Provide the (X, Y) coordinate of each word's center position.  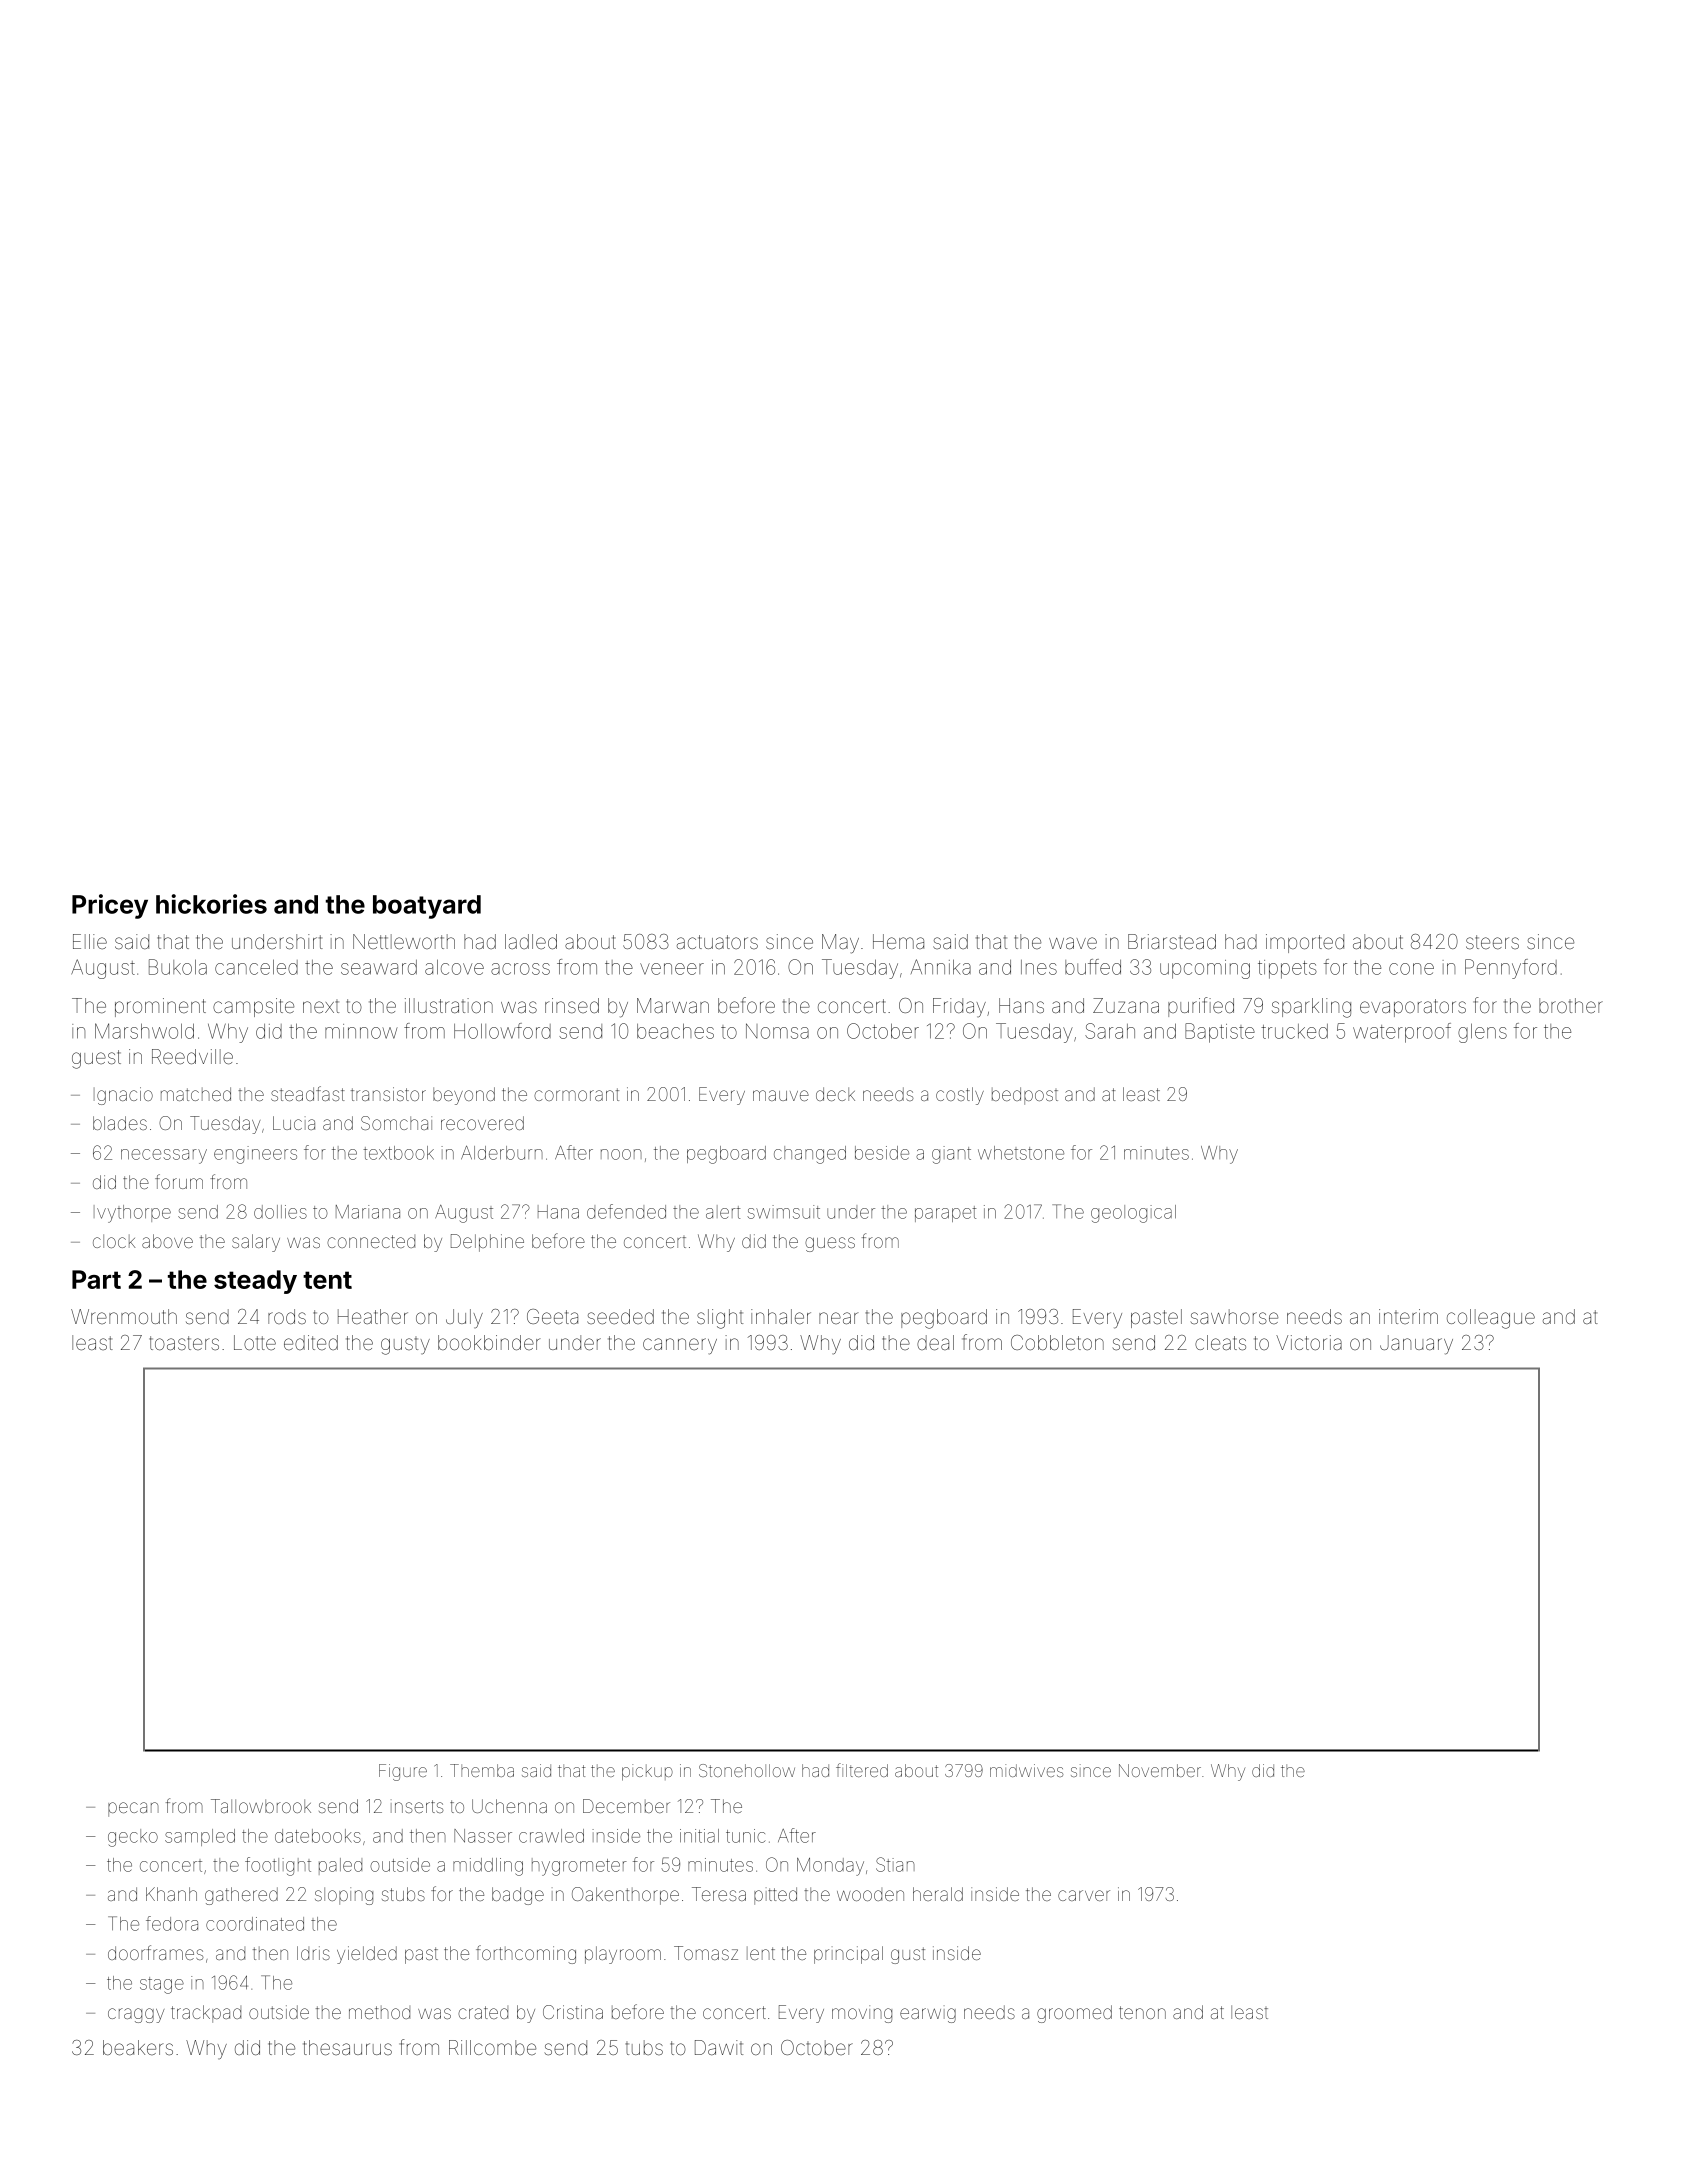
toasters (184, 1343)
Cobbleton (1057, 1342)
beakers (138, 2047)
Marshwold (144, 1031)
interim (1408, 1316)
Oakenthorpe (625, 1896)
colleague (1491, 1319)
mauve (781, 1095)
